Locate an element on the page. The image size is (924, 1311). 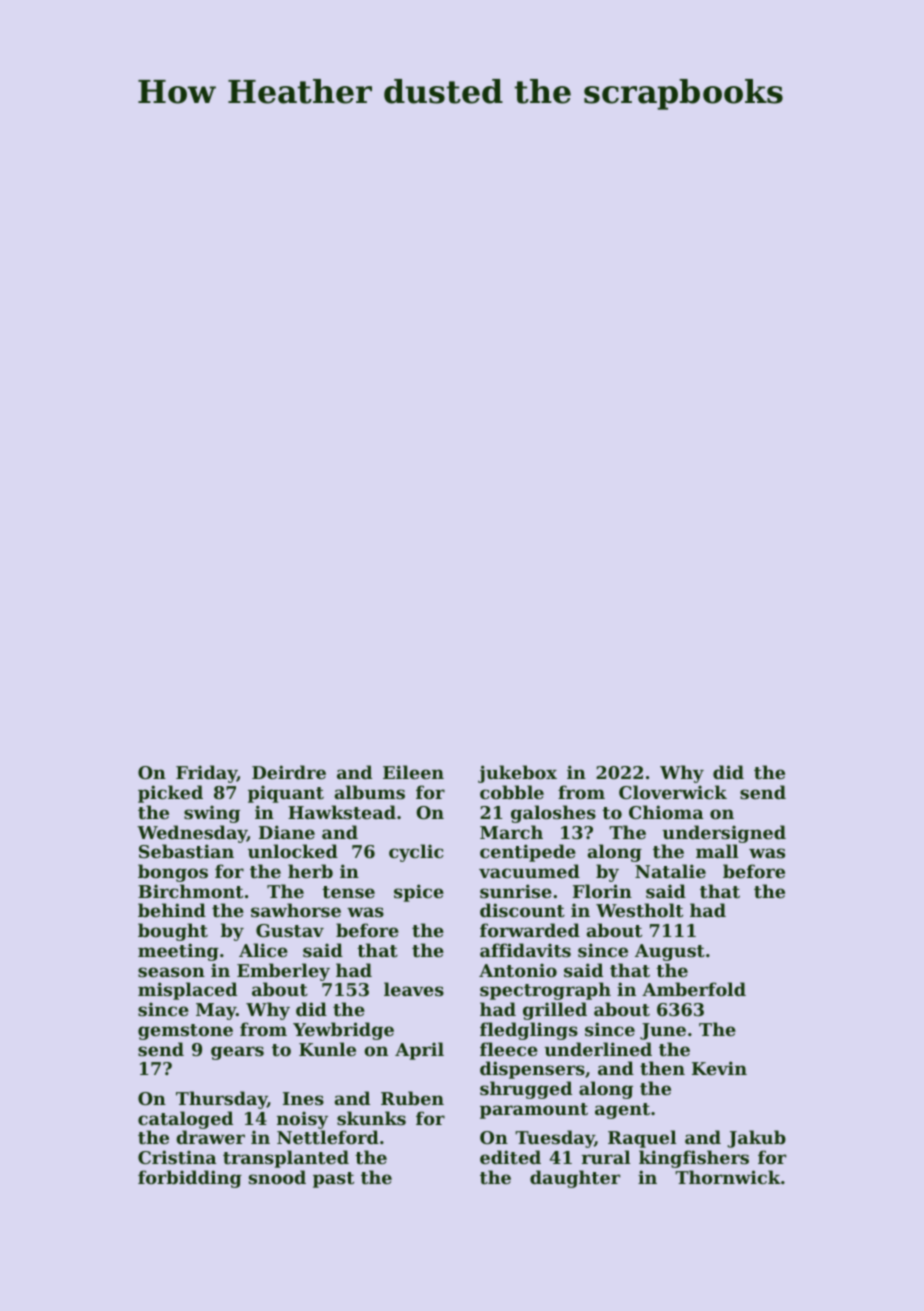
Sebastian is located at coordinates (186, 851).
